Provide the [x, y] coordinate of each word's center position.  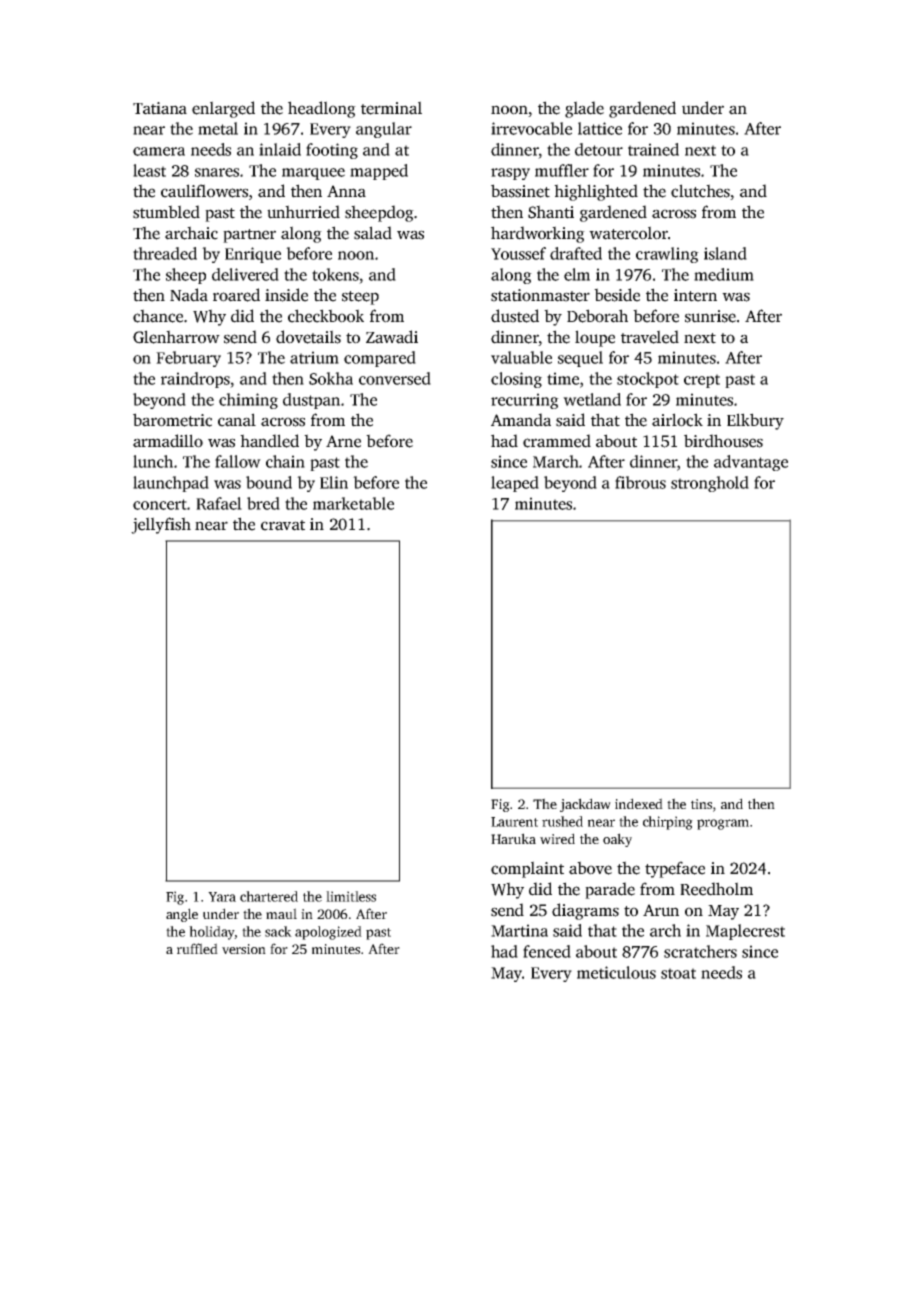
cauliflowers [204, 191]
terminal [391, 108]
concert [160, 504]
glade [584, 109]
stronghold [710, 484]
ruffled [197, 948]
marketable [353, 503]
